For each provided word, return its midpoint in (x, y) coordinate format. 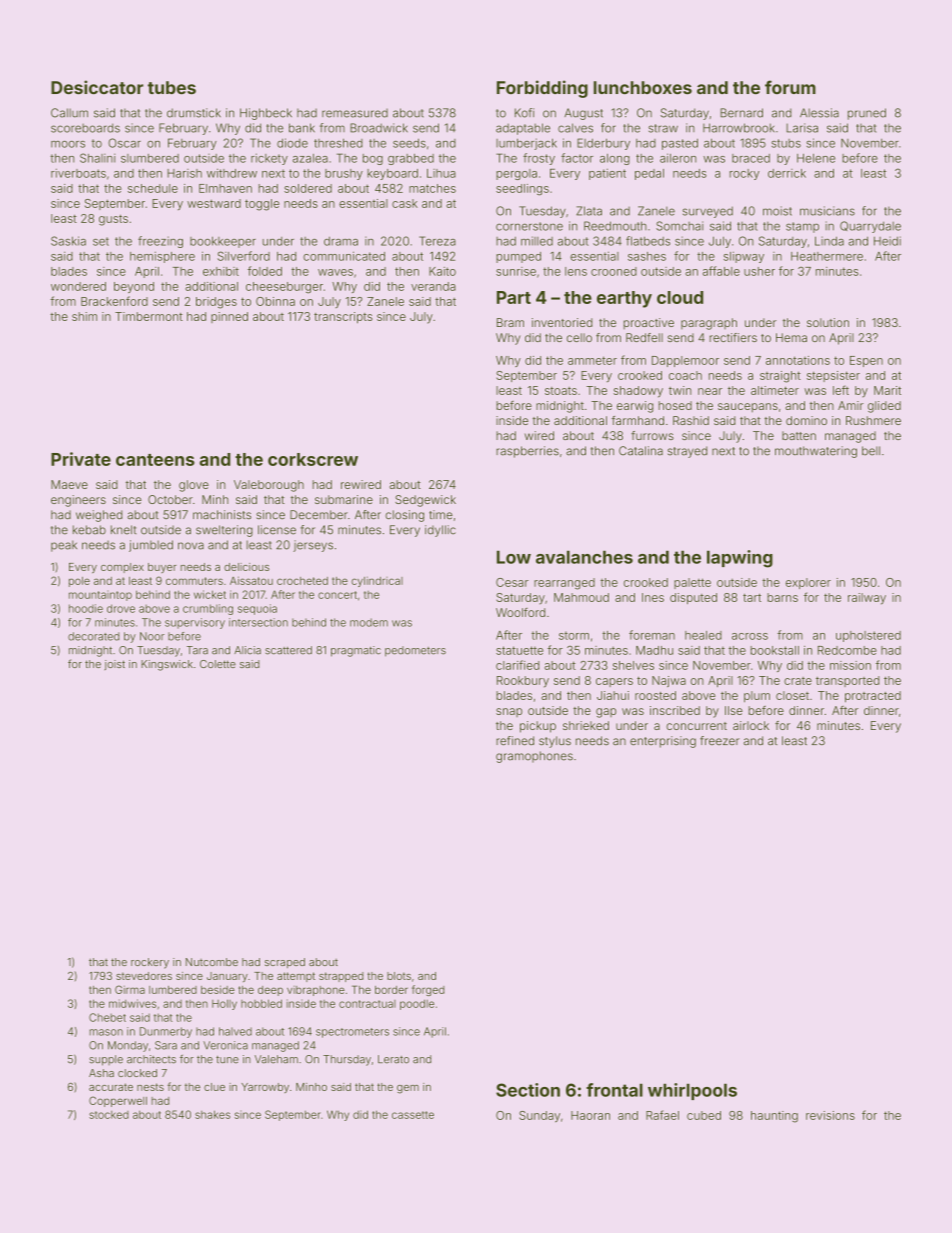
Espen (866, 361)
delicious (246, 567)
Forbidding (542, 89)
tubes (172, 87)
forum (790, 87)
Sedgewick (425, 501)
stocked (109, 1115)
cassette (413, 1115)
